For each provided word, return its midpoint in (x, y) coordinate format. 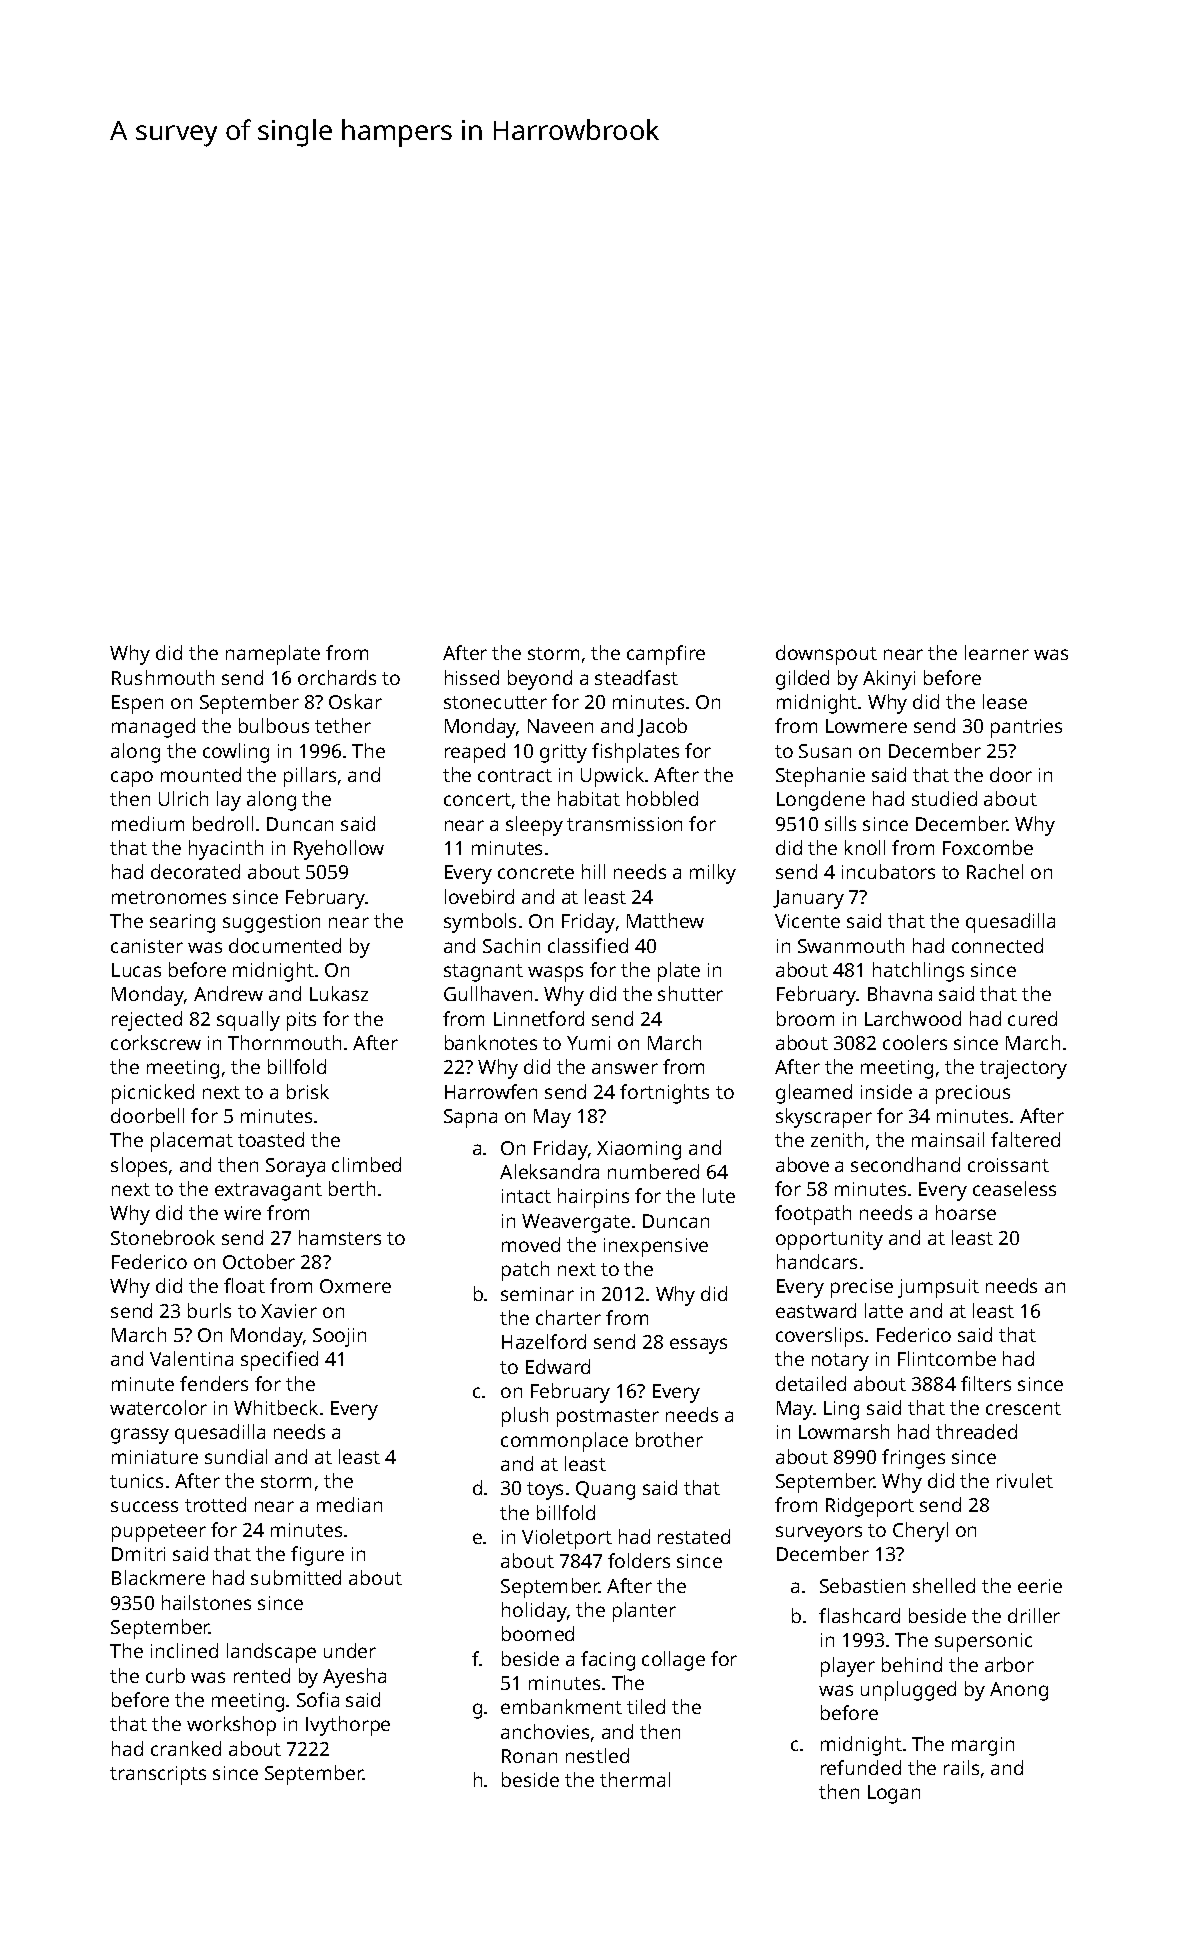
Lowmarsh (844, 1431)
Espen (137, 704)
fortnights (664, 1094)
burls (209, 1310)
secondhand (905, 1164)
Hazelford (544, 1341)
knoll (865, 847)
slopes (139, 1167)
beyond (540, 680)
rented (262, 1675)
